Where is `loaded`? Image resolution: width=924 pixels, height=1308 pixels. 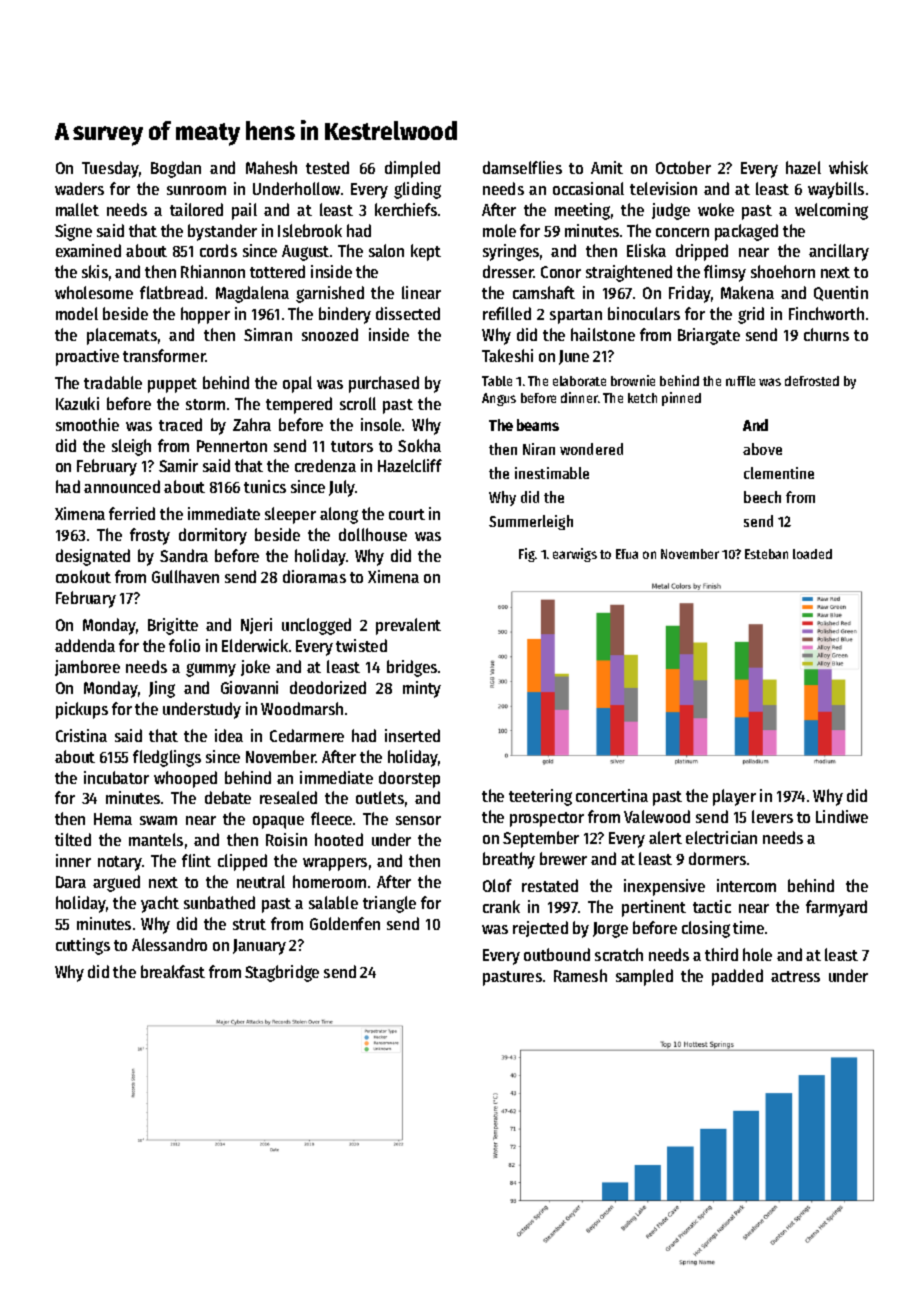 loaded is located at coordinates (812, 554).
